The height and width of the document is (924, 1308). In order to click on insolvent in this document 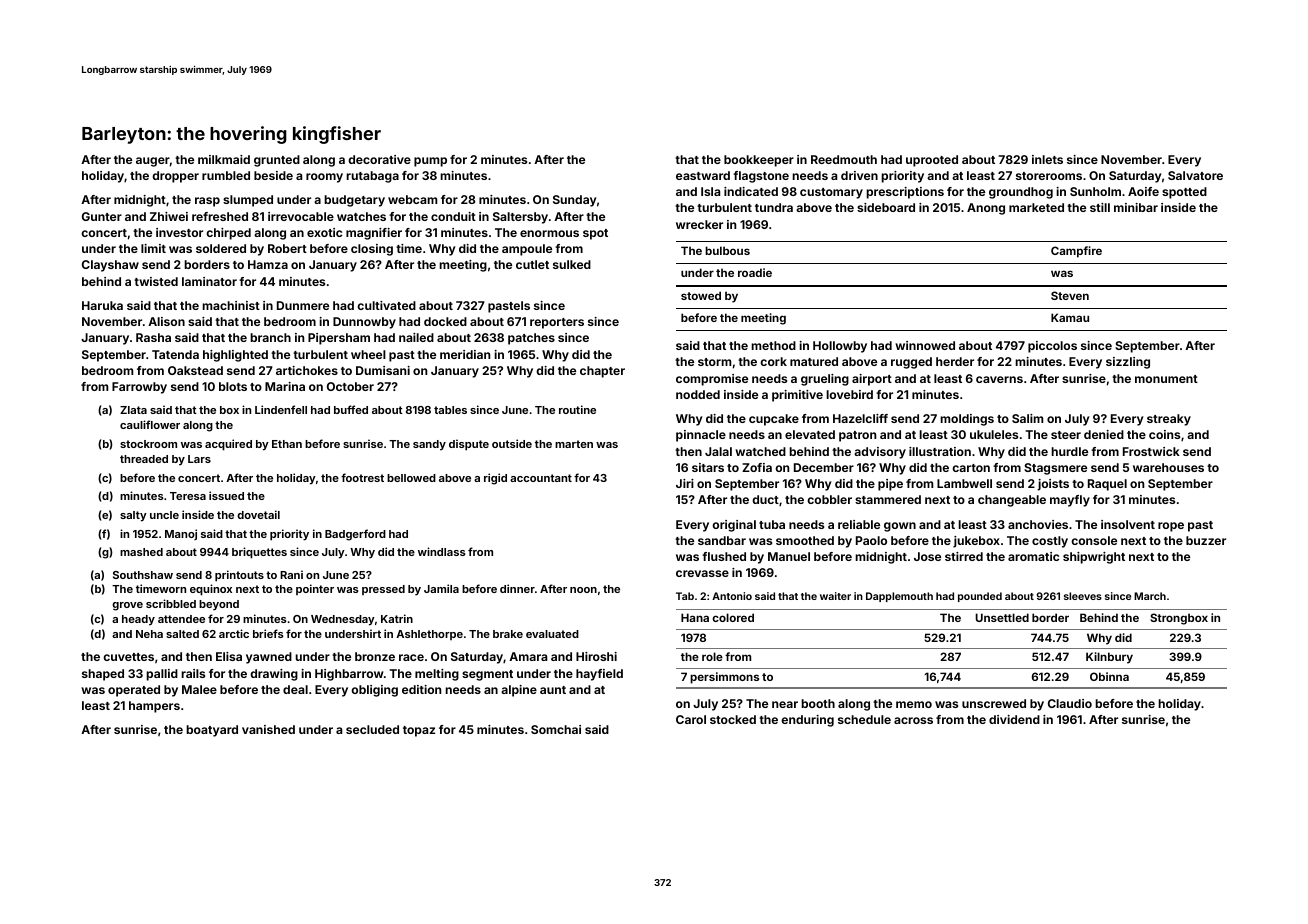, I will do `click(1128, 524)`.
